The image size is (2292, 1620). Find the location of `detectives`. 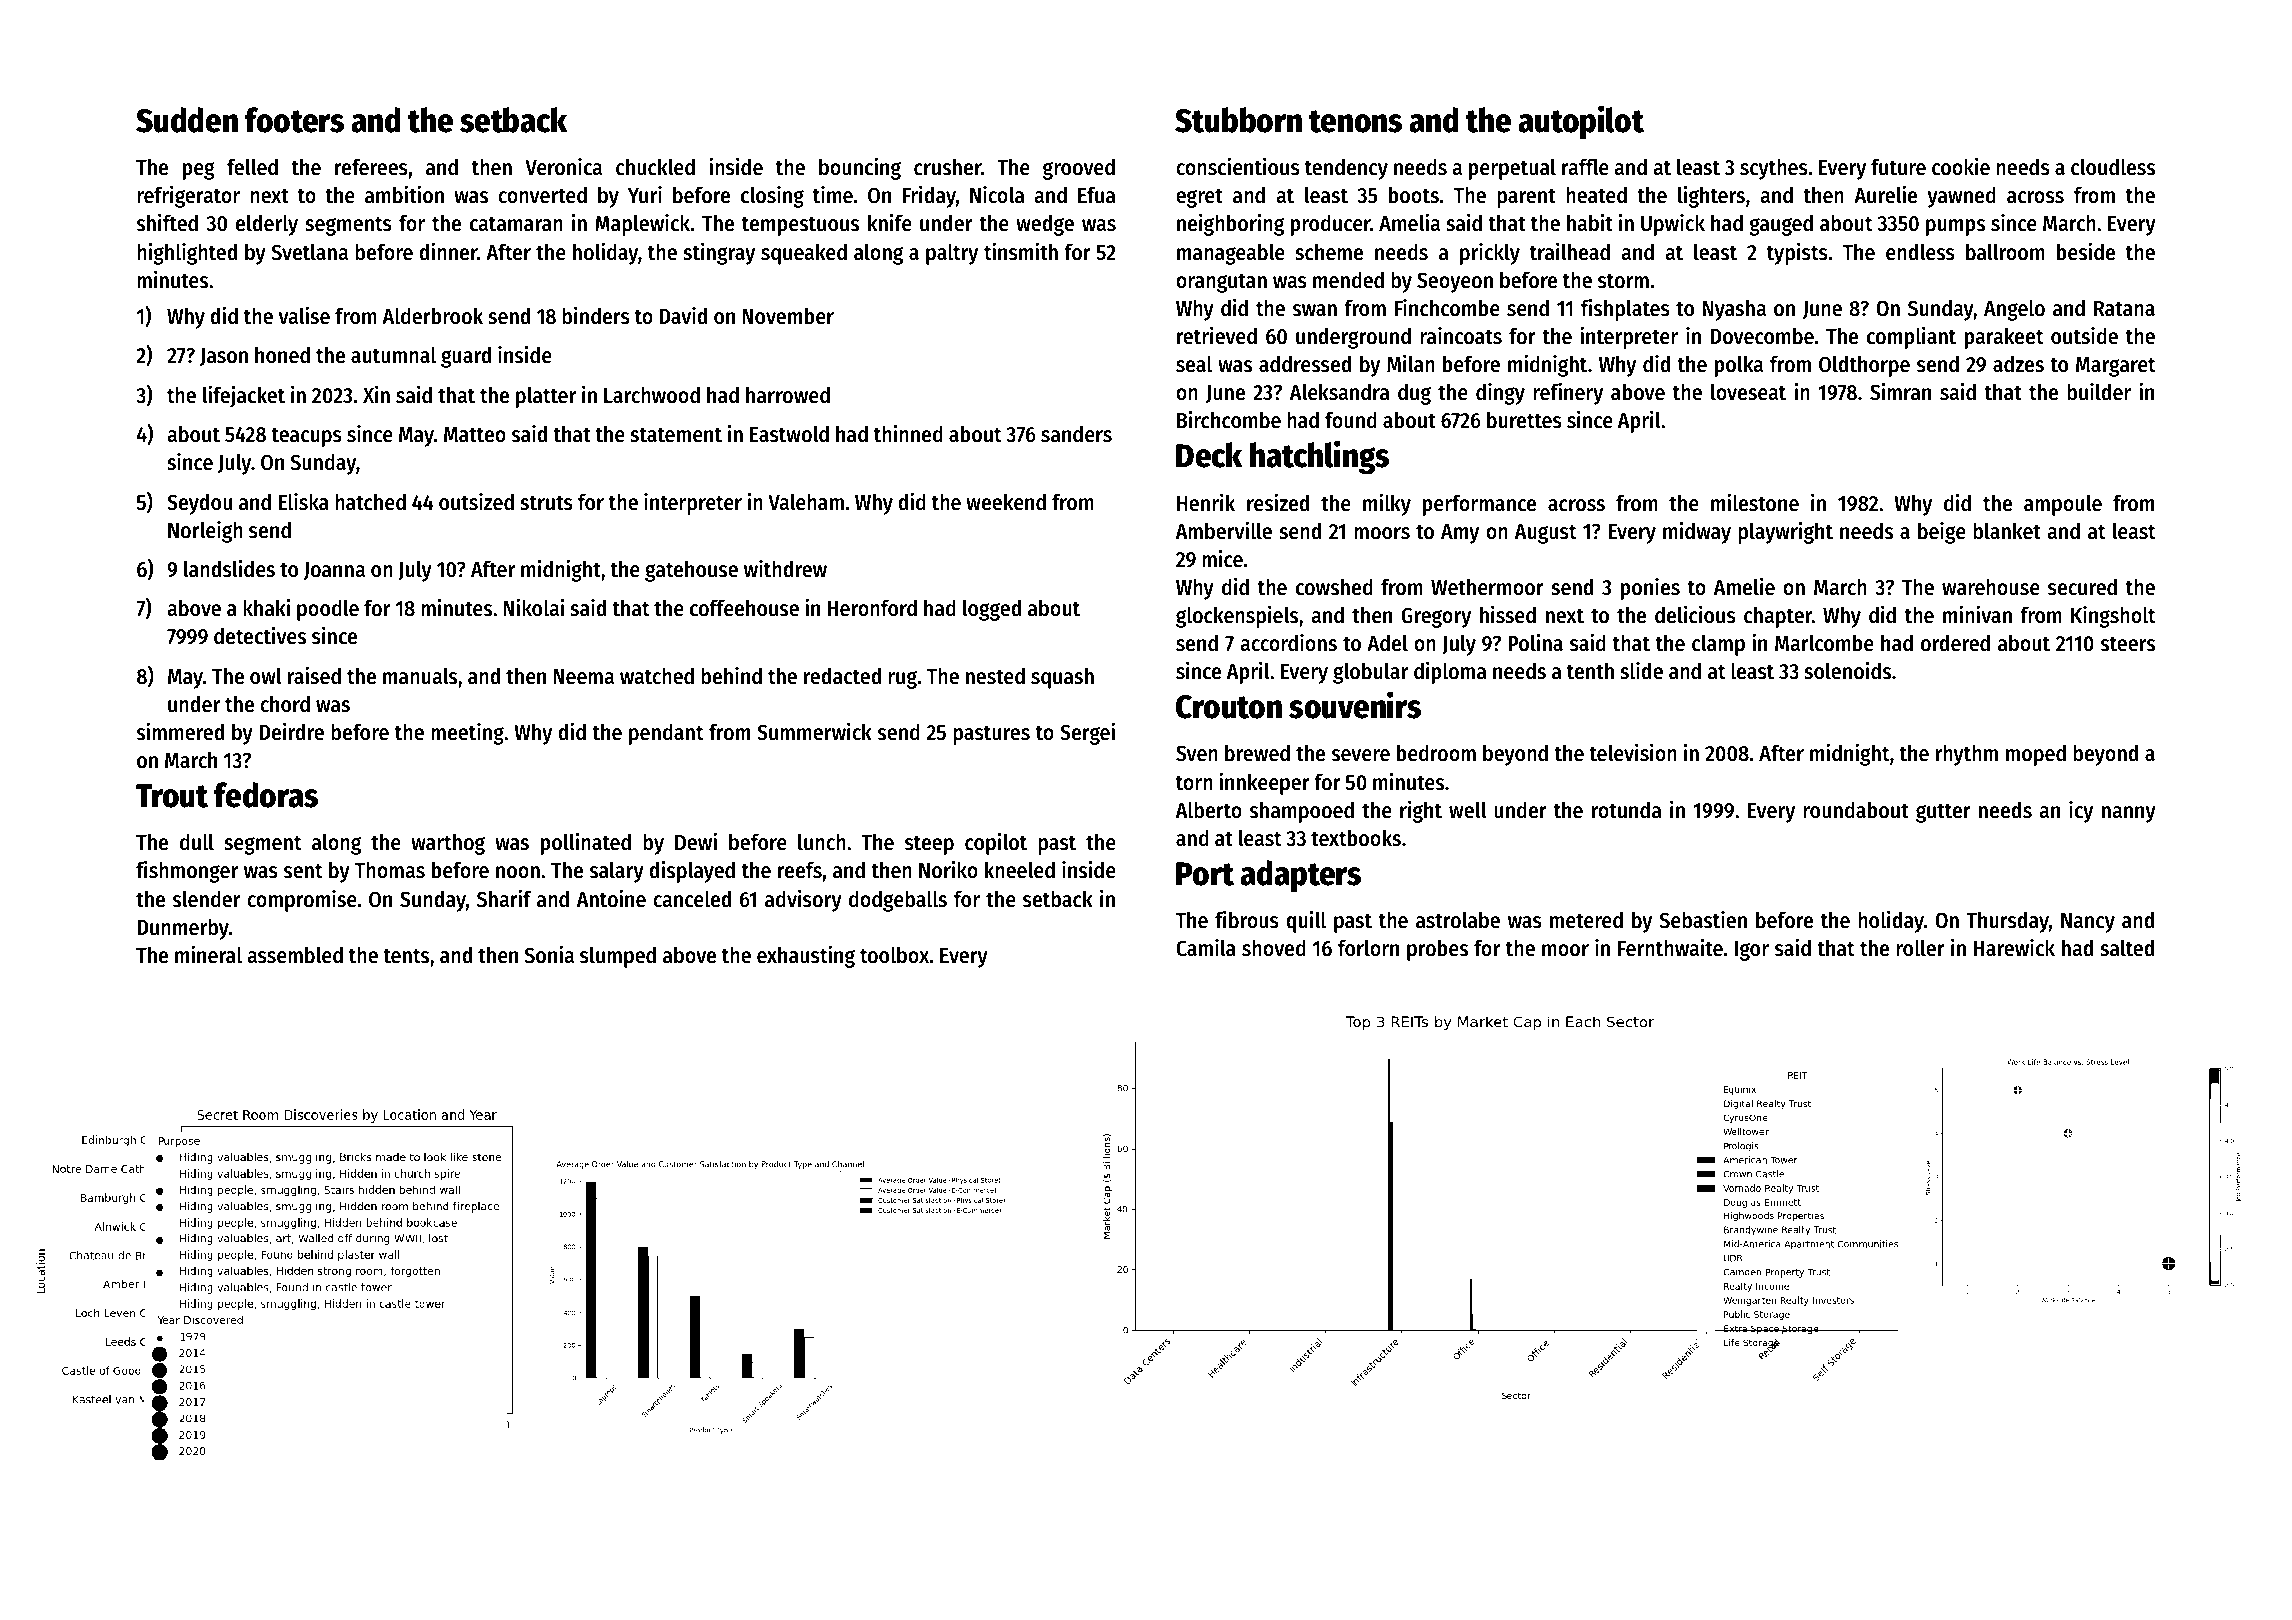

detectives is located at coordinates (260, 635).
